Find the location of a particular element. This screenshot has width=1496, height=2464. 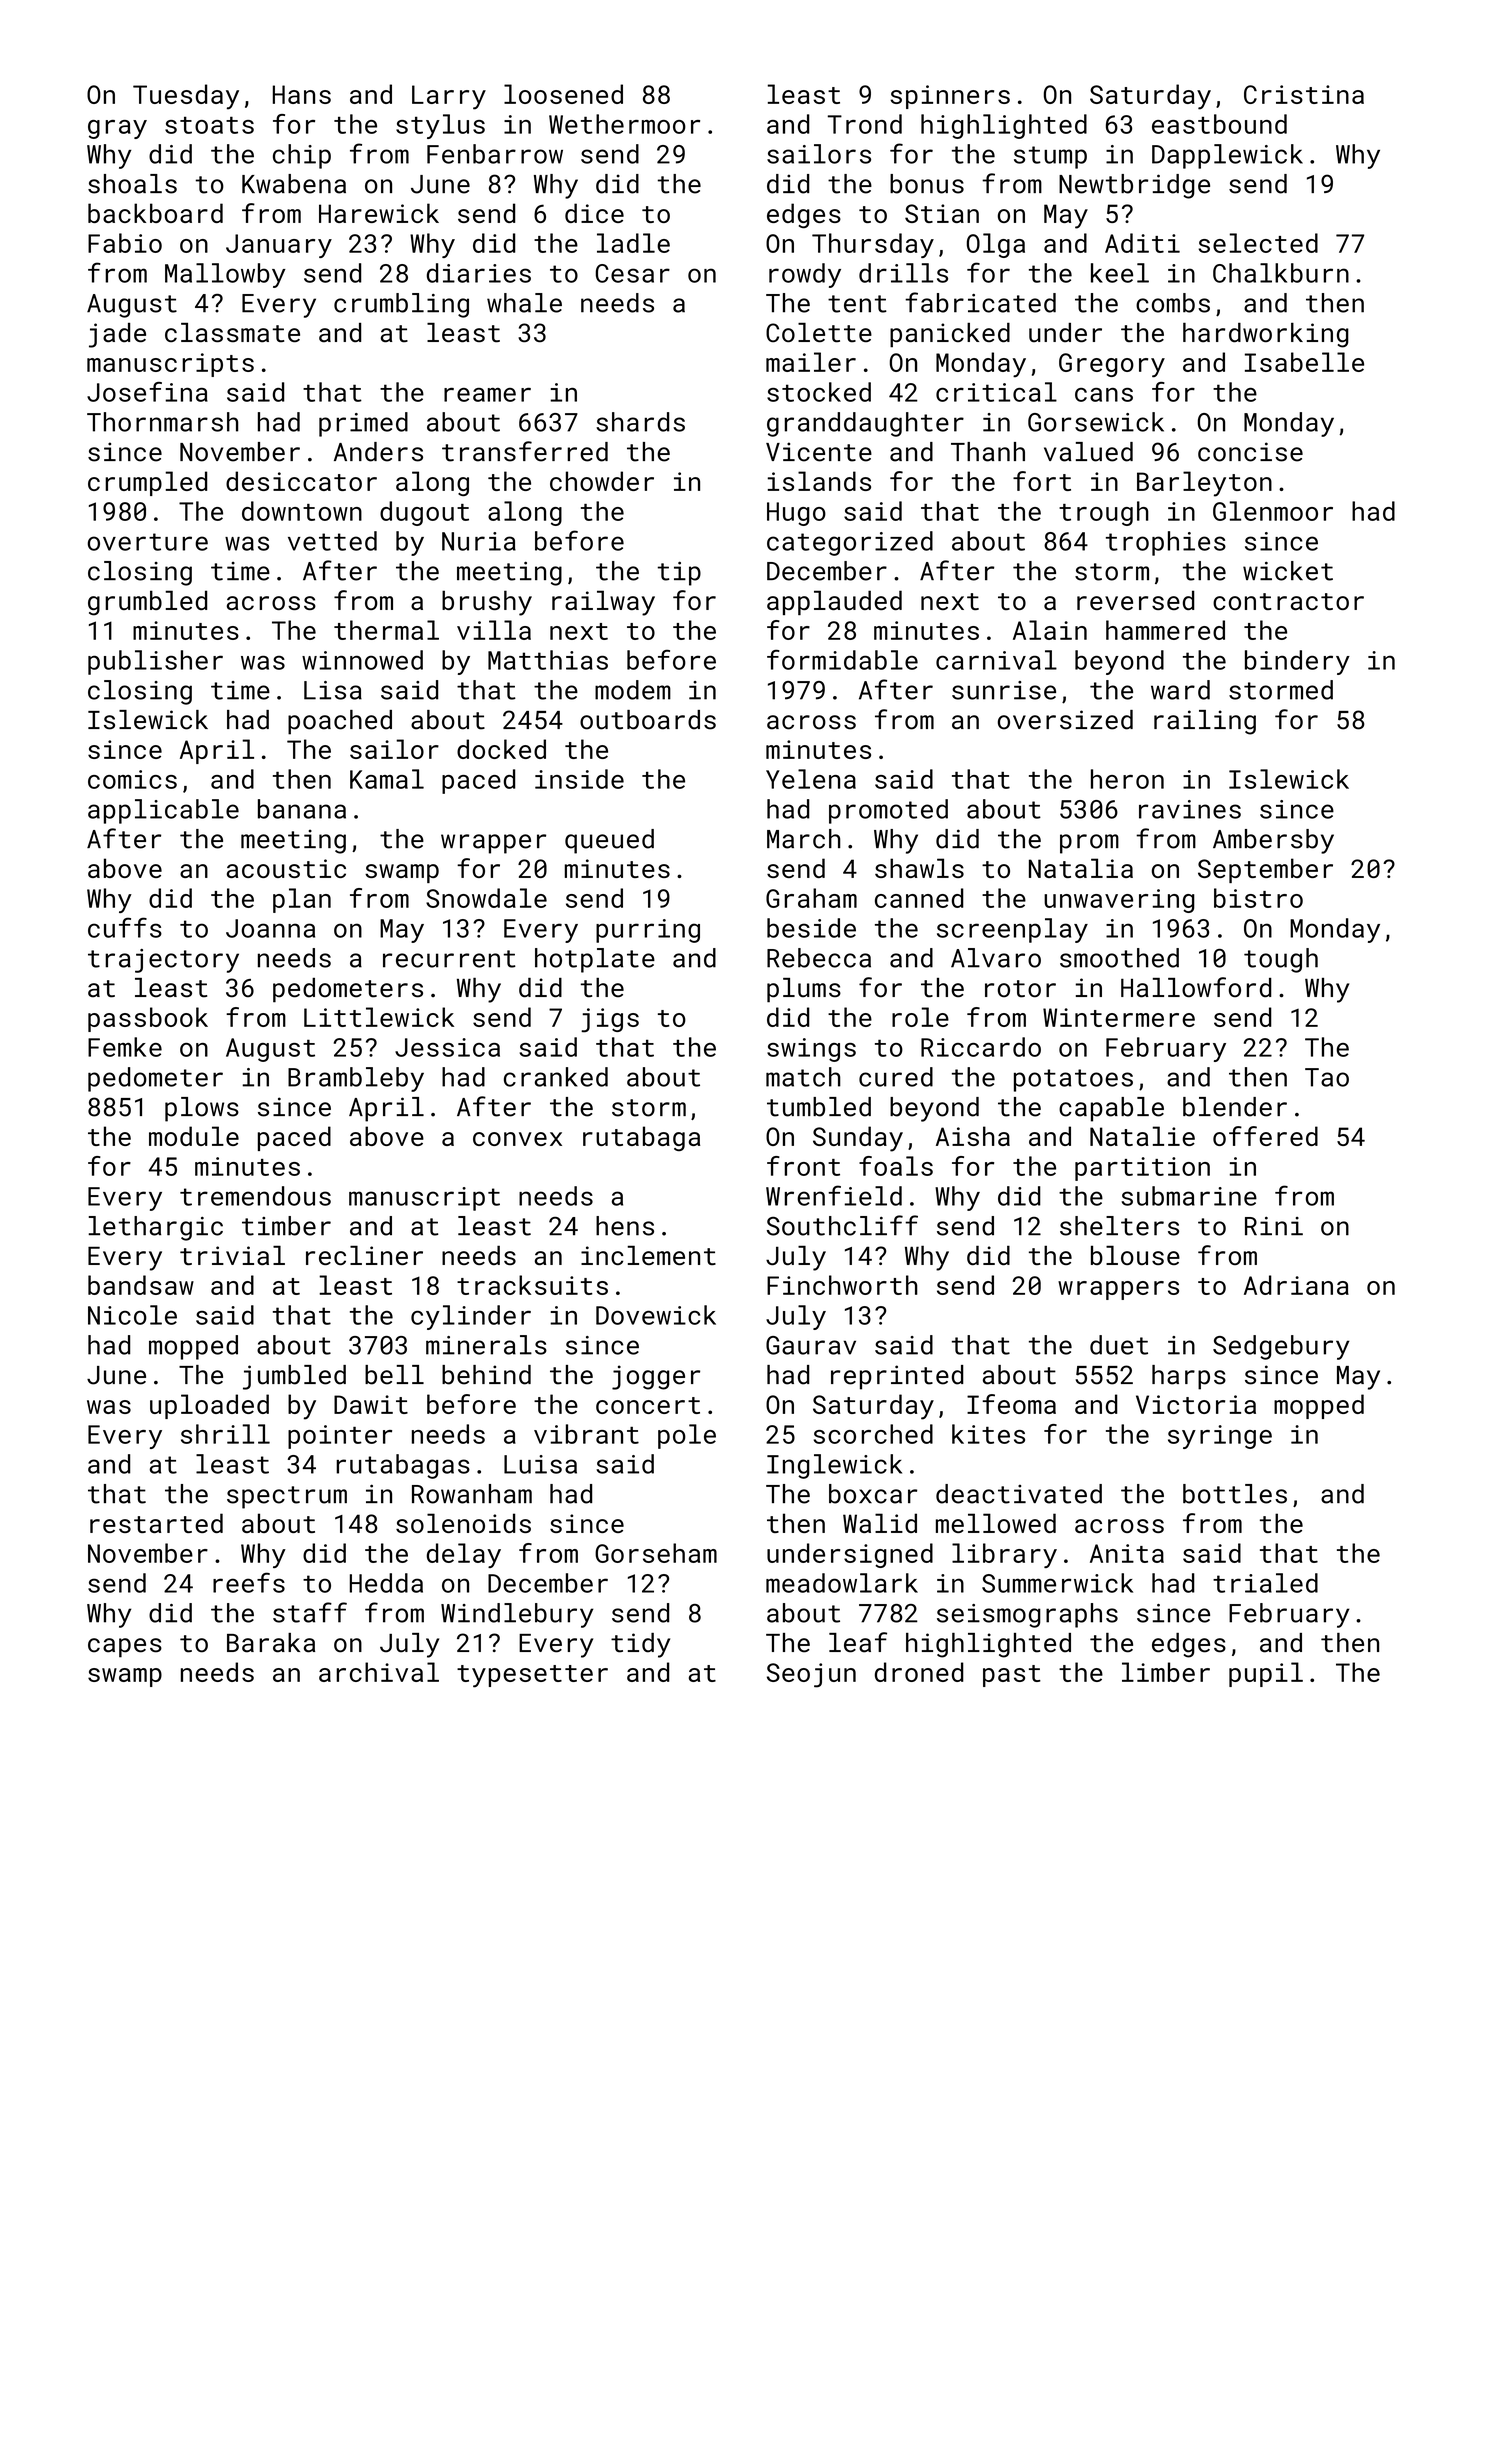

Gaurav is located at coordinates (811, 1345).
